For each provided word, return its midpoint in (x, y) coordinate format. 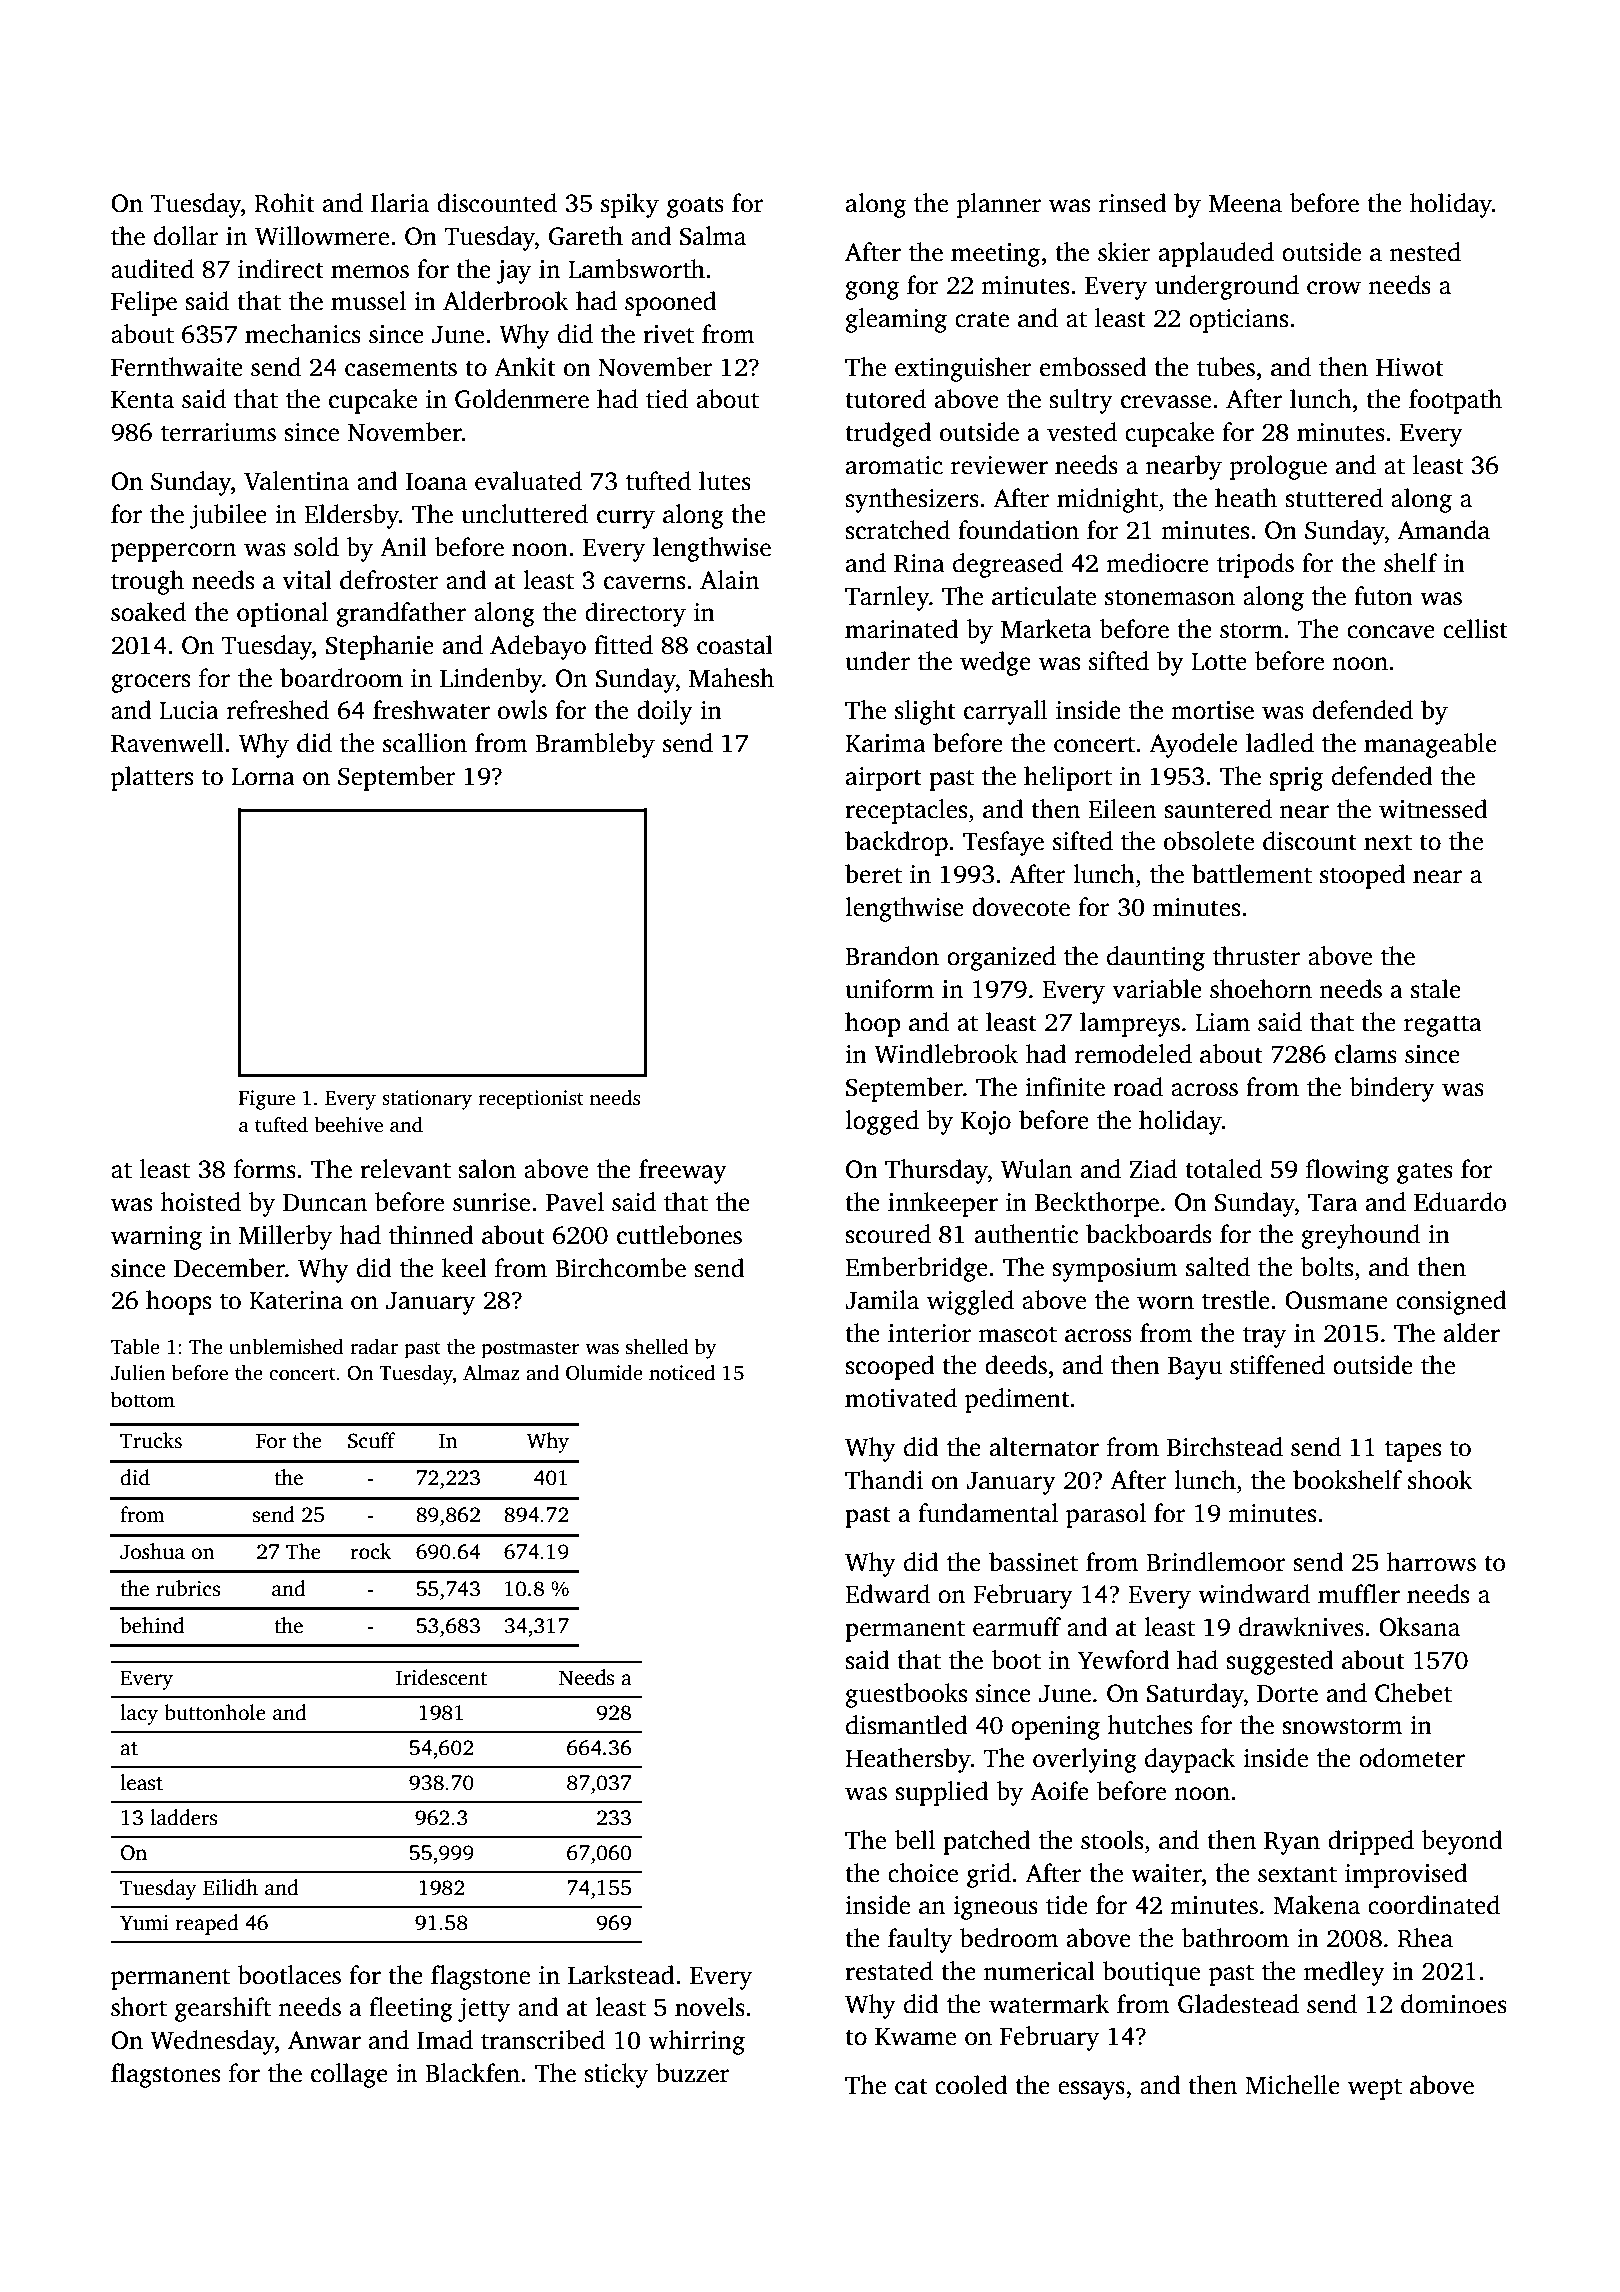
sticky (616, 2075)
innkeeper (943, 1204)
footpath (1455, 401)
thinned (431, 1235)
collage (349, 2075)
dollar (186, 236)
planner (999, 205)
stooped (1363, 876)
